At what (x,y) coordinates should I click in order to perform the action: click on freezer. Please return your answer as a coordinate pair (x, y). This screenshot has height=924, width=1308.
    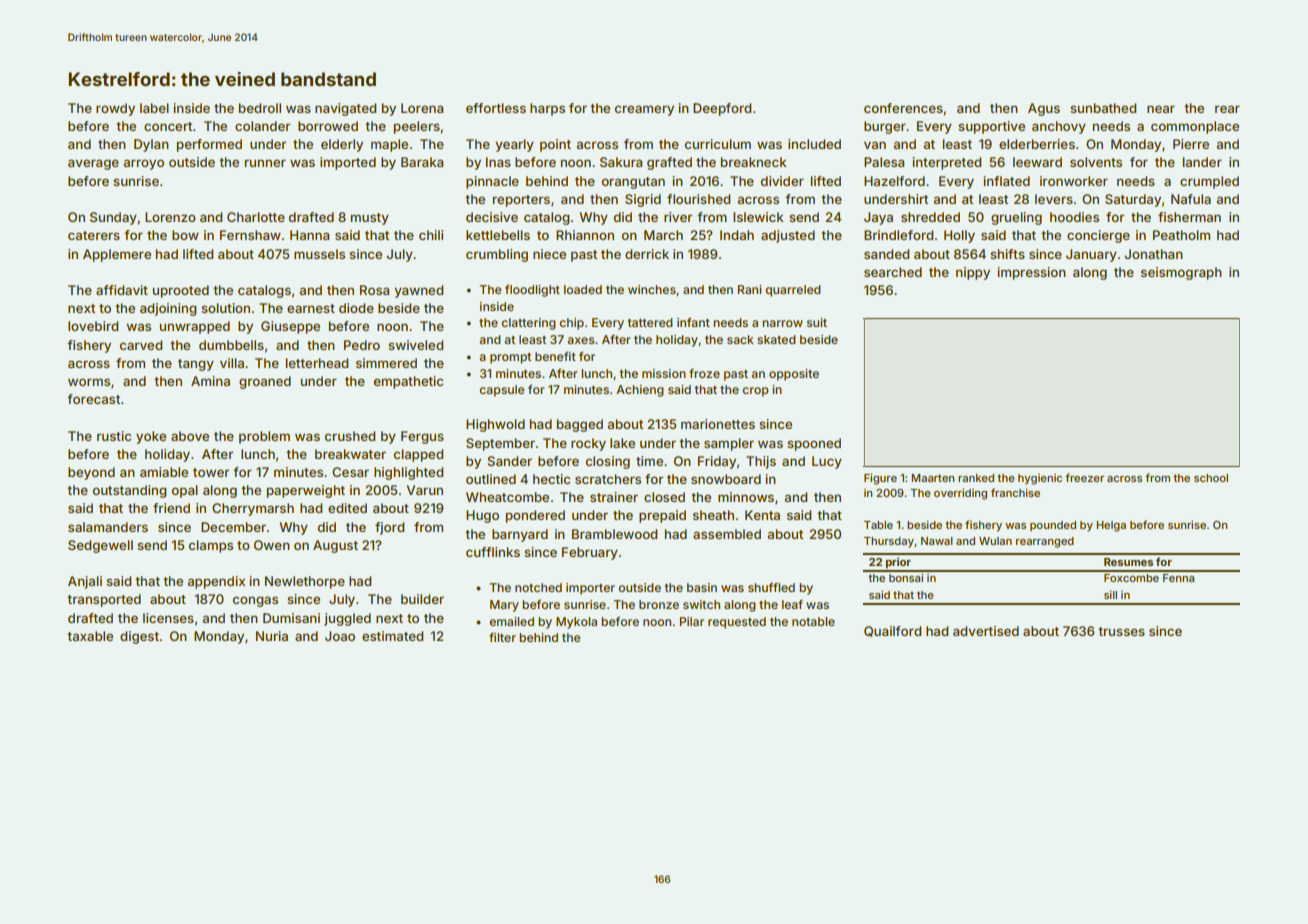
    Looking at the image, I should click on (1084, 477).
